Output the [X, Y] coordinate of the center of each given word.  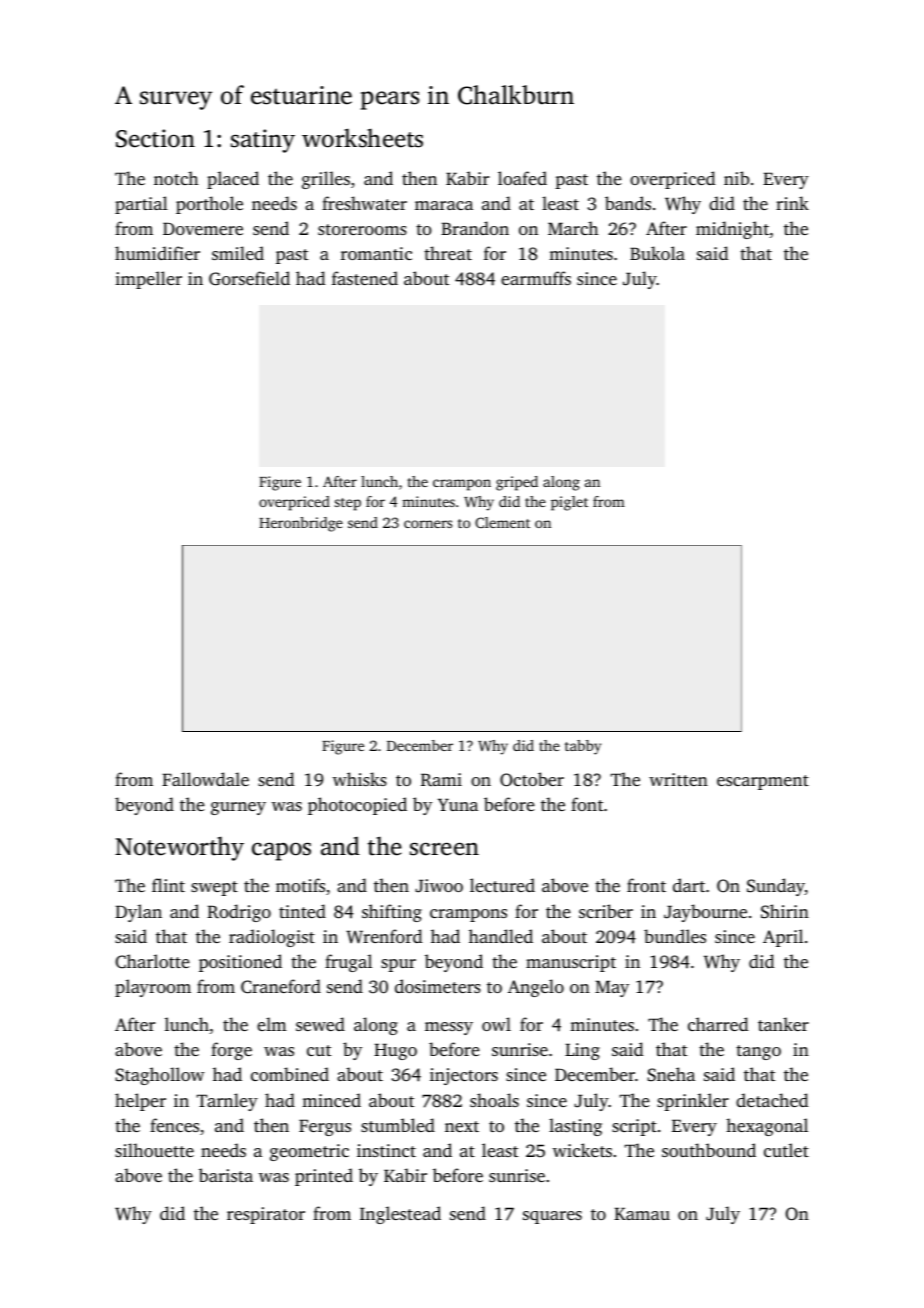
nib [736, 178]
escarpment [763, 782]
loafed [522, 178]
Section [155, 138]
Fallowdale [205, 779]
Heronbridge [301, 524]
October [532, 779]
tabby [583, 747]
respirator [266, 1215]
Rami [441, 780]
